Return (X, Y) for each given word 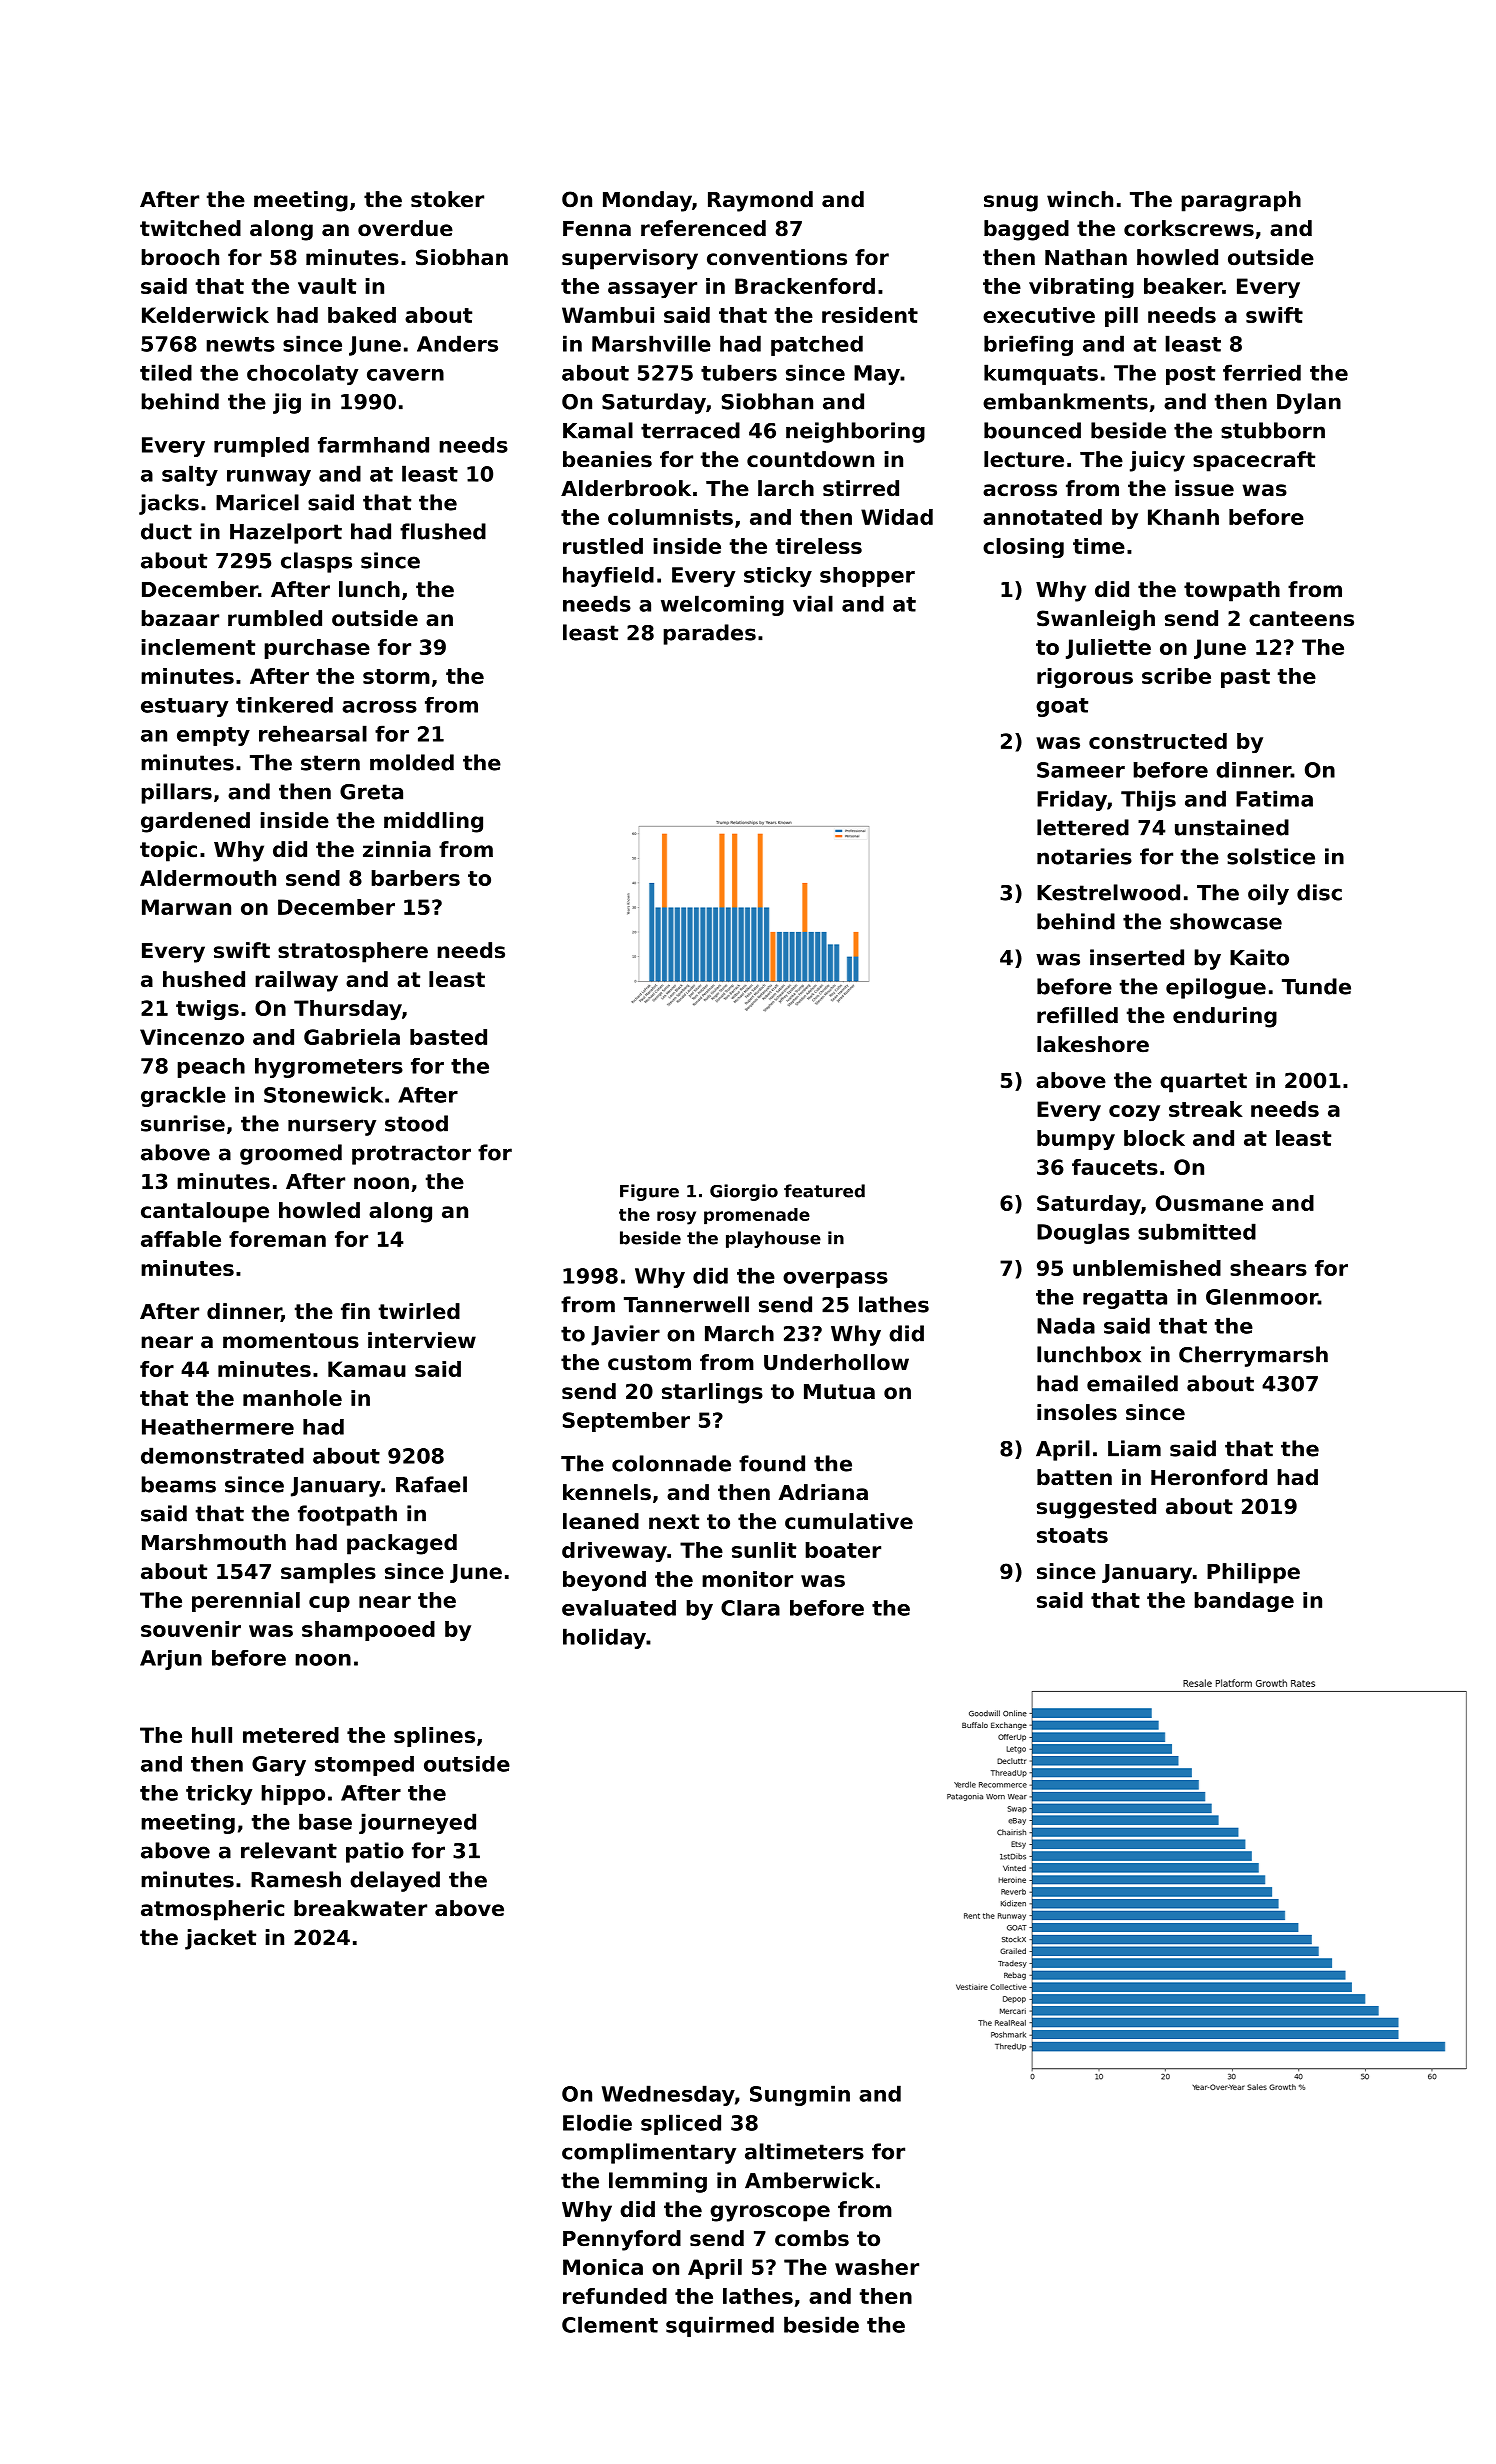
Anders (457, 343)
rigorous (1085, 678)
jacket (220, 1939)
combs (812, 2238)
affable (181, 1239)
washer (877, 2267)
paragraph (1241, 201)
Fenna (597, 229)
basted (448, 1037)
